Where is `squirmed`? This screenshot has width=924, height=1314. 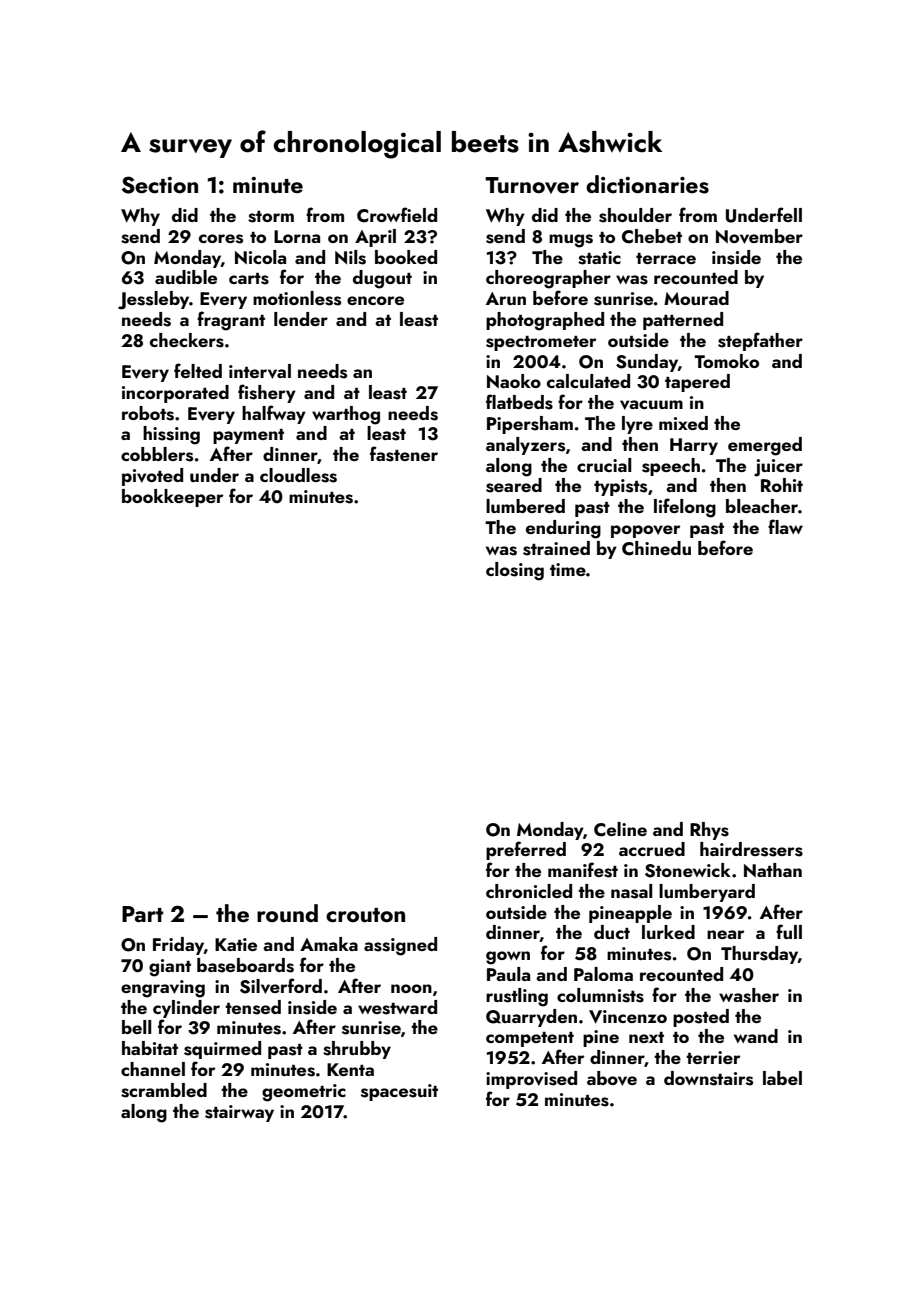
squirmed is located at coordinates (222, 1050).
